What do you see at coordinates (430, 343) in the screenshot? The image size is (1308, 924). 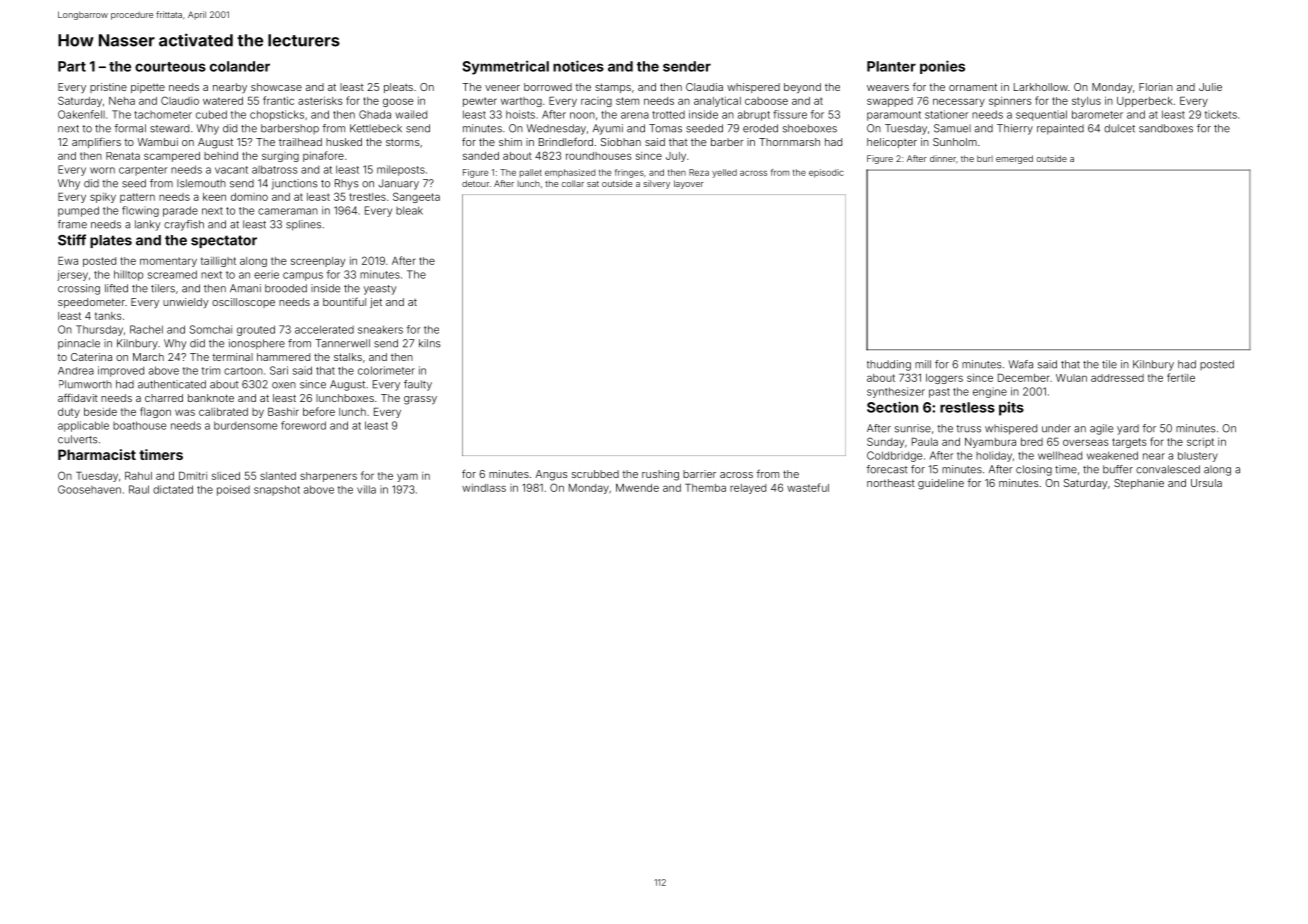 I see `kilns` at bounding box center [430, 343].
